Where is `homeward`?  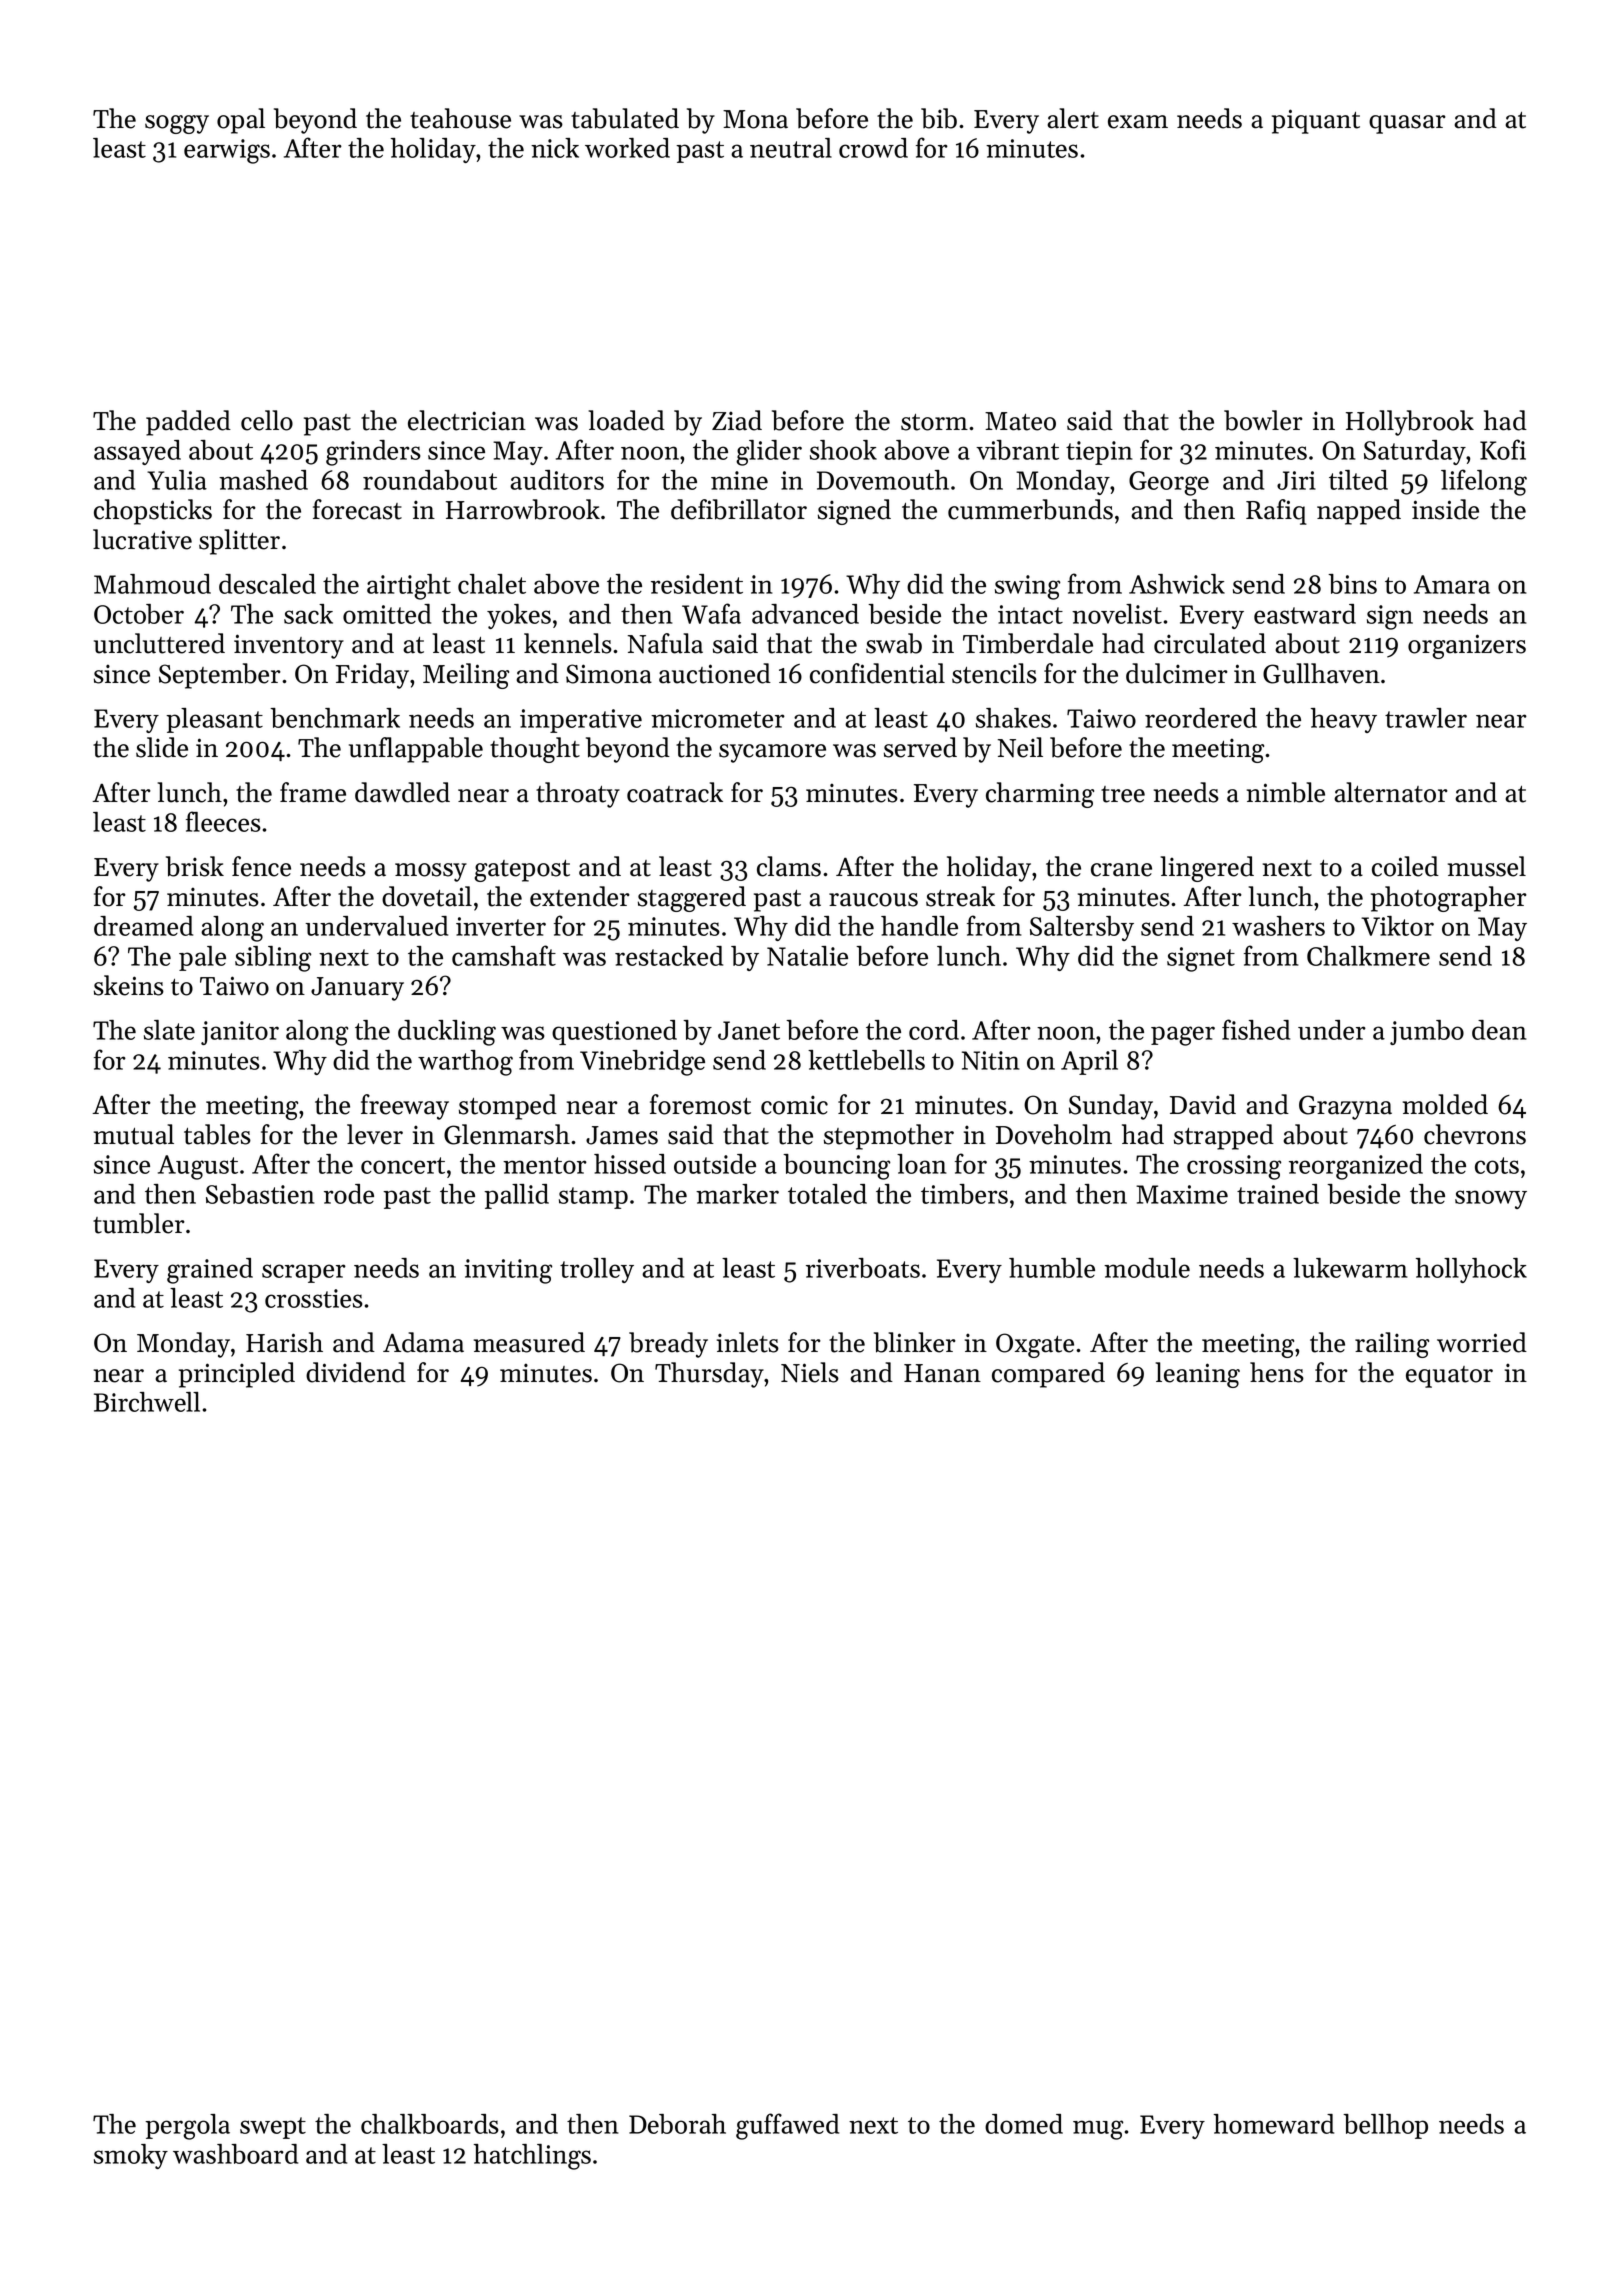
homeward is located at coordinates (1274, 2124).
